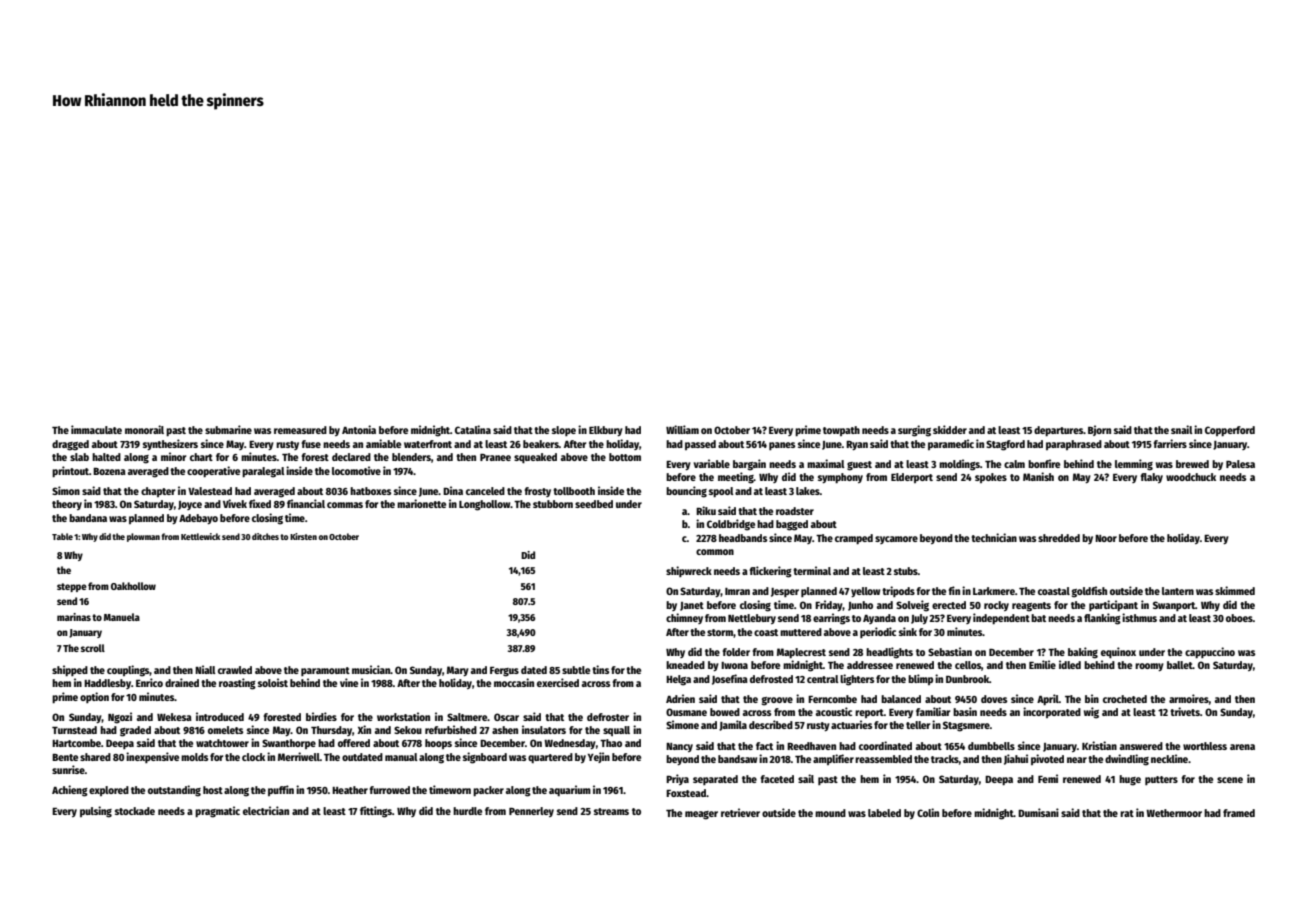 The height and width of the screenshot is (924, 1308). I want to click on Noor, so click(1106, 538).
